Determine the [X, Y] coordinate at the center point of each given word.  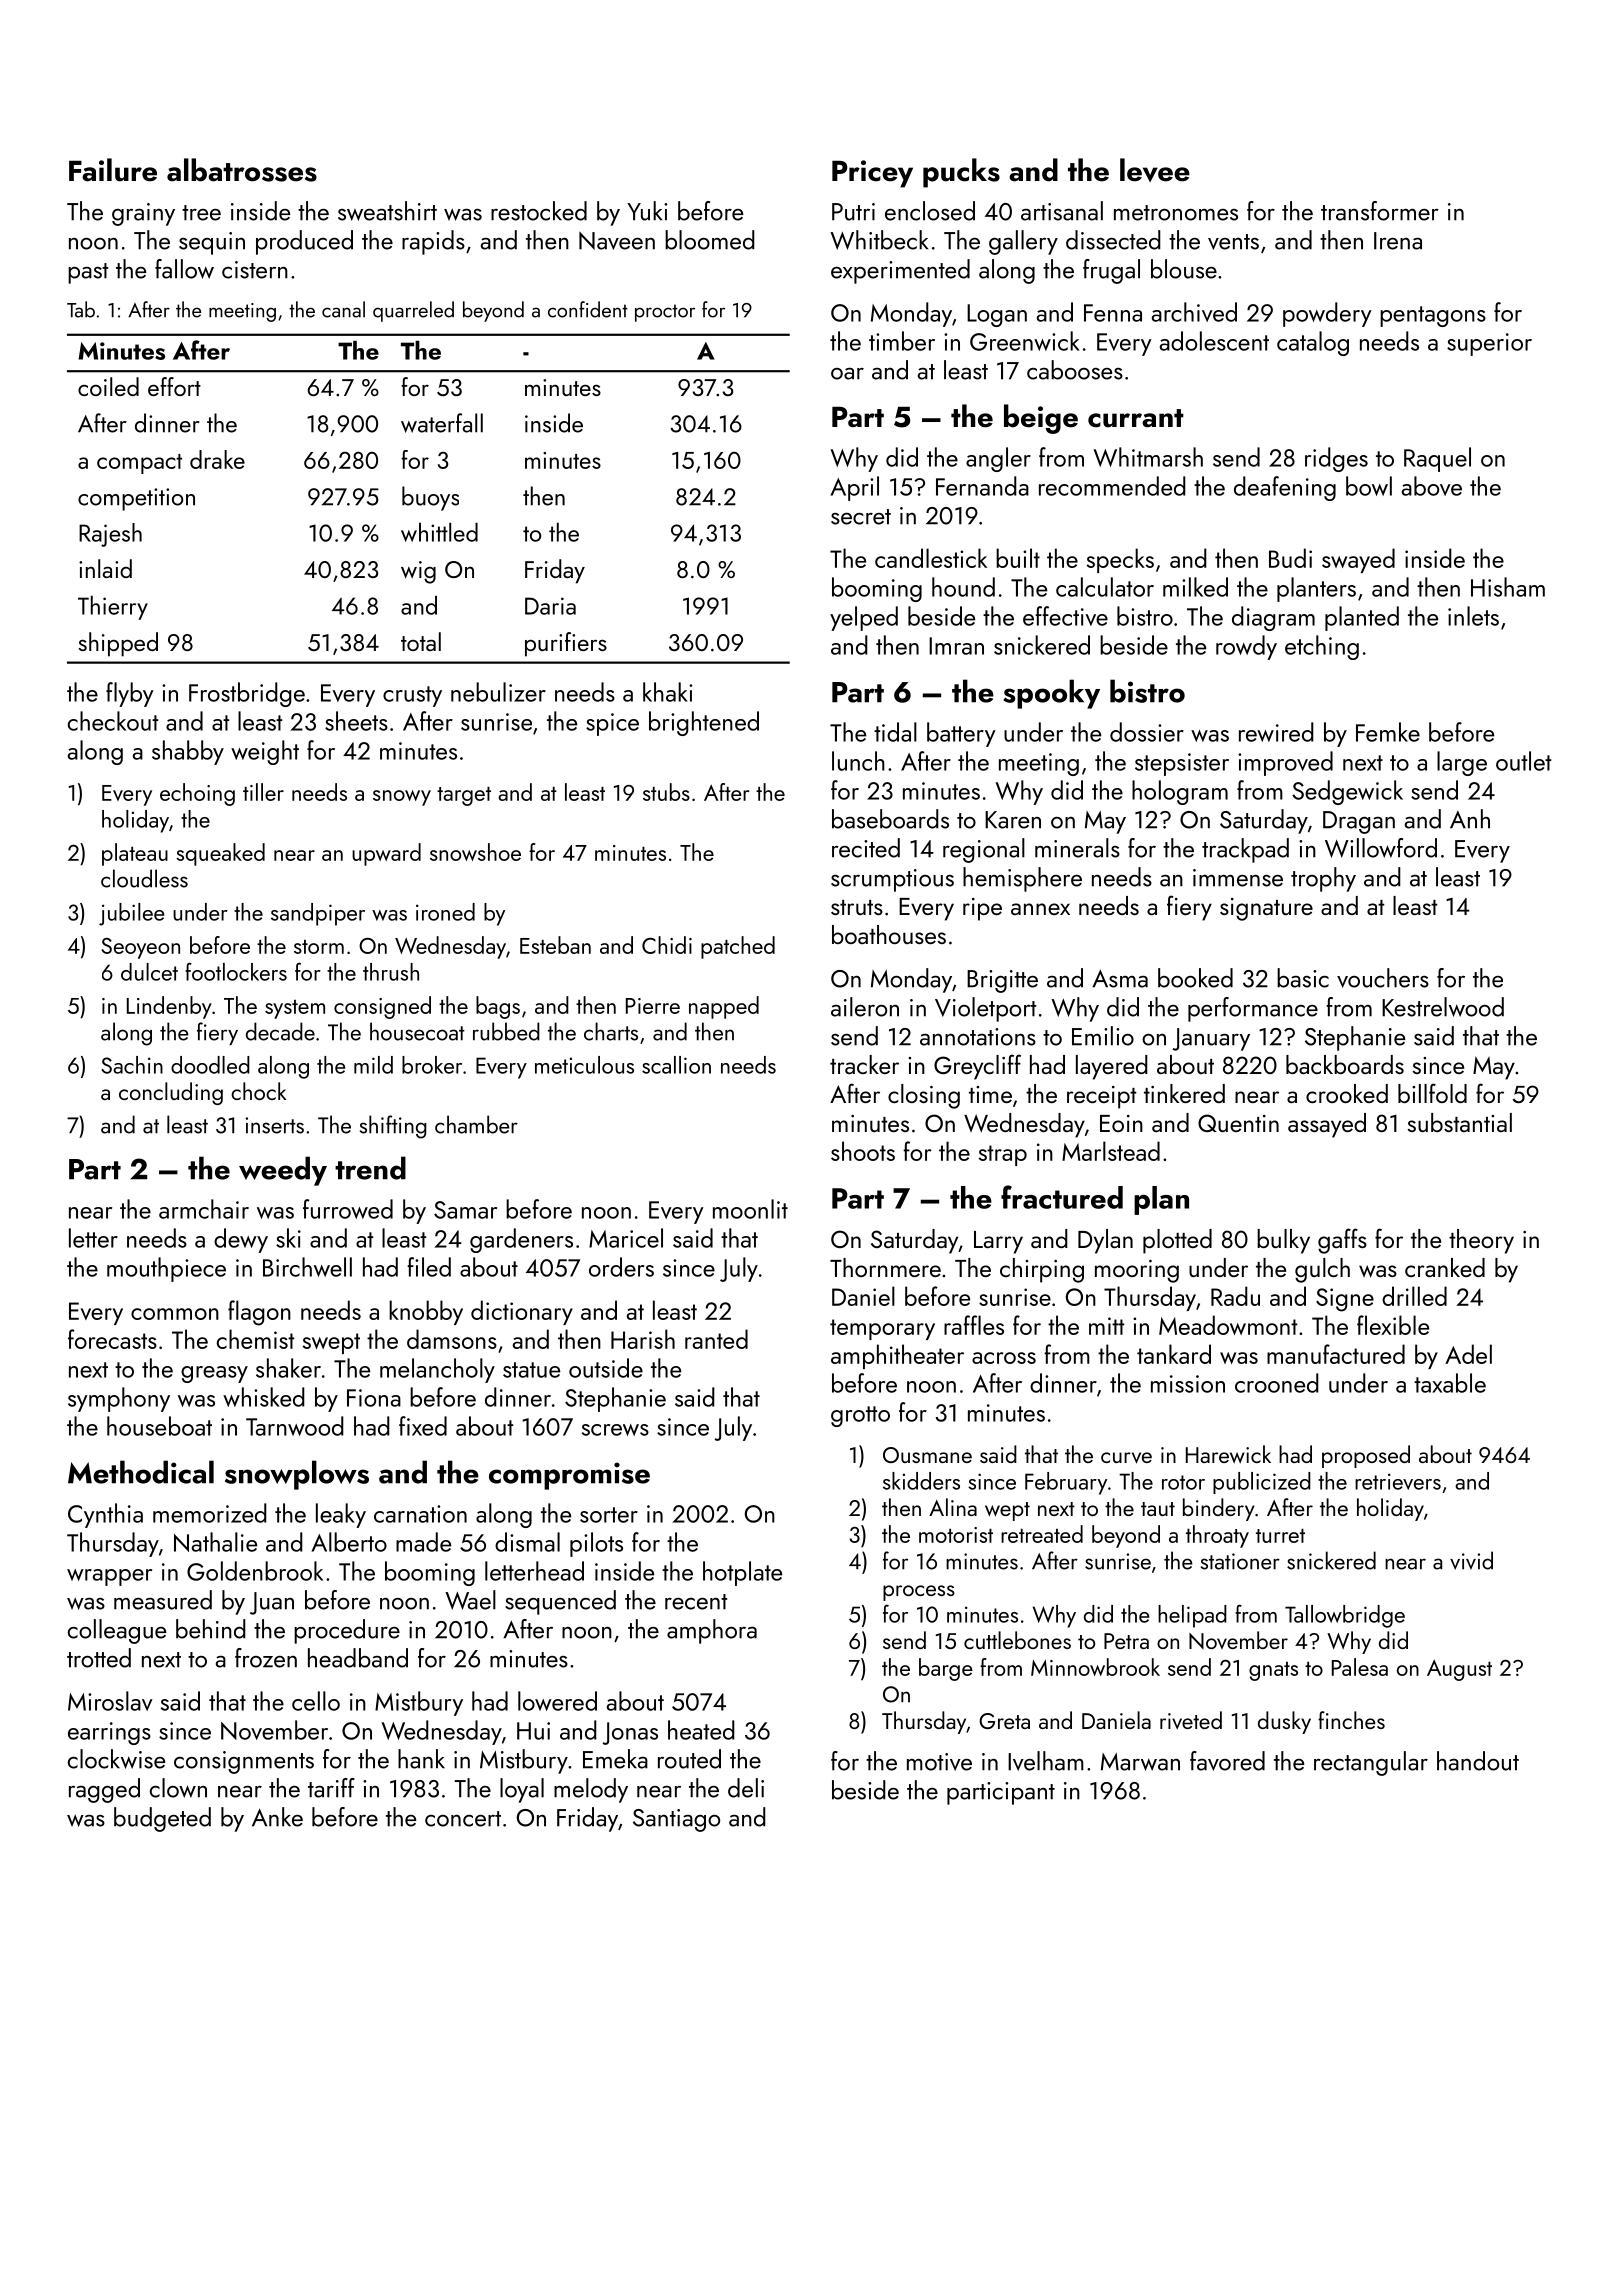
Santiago [676, 1820]
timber [902, 341]
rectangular [1371, 1763]
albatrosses [242, 170]
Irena [1398, 241]
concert [463, 1819]
